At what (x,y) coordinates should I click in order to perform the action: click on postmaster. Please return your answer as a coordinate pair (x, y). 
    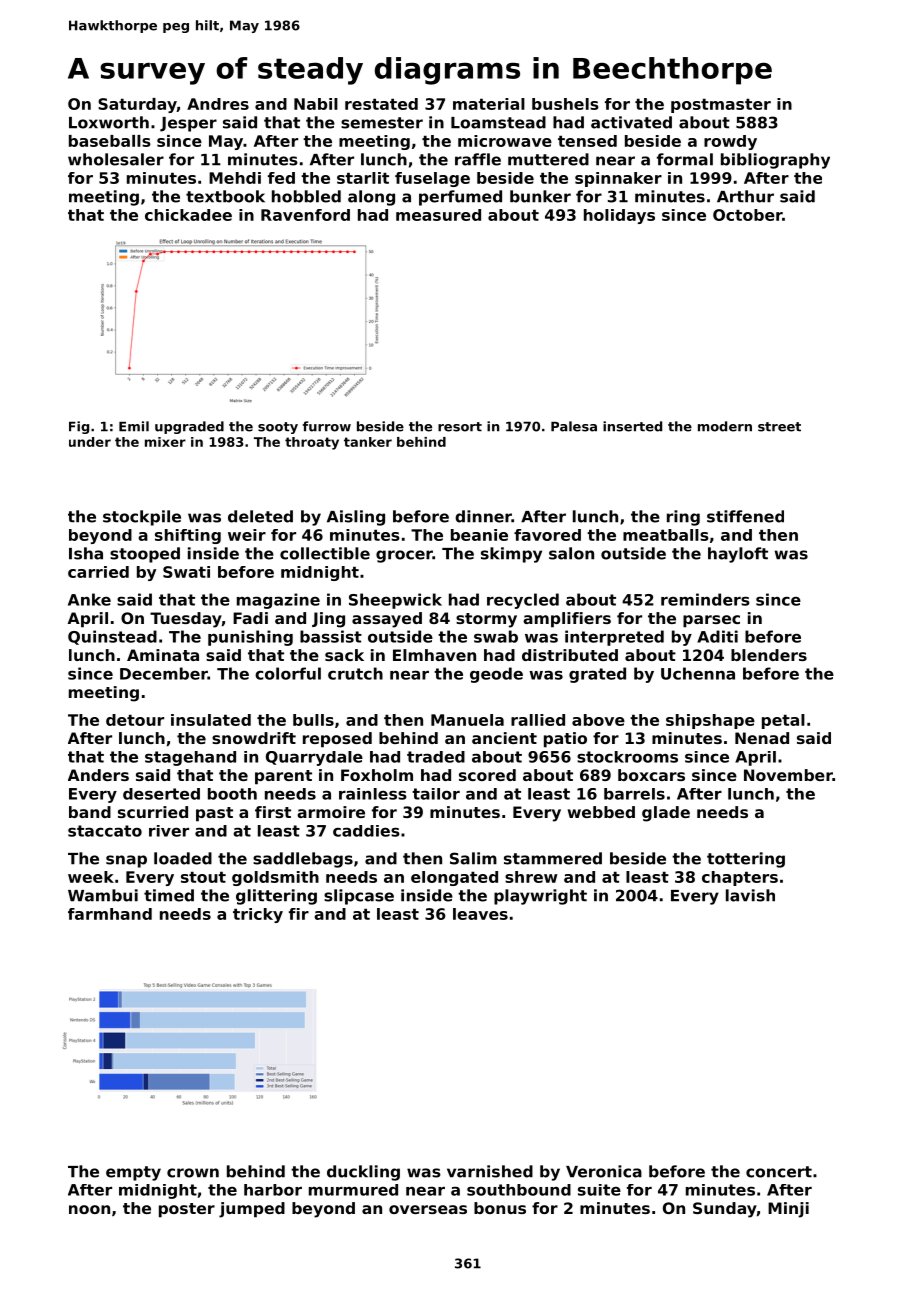
    Looking at the image, I should click on (721, 105).
